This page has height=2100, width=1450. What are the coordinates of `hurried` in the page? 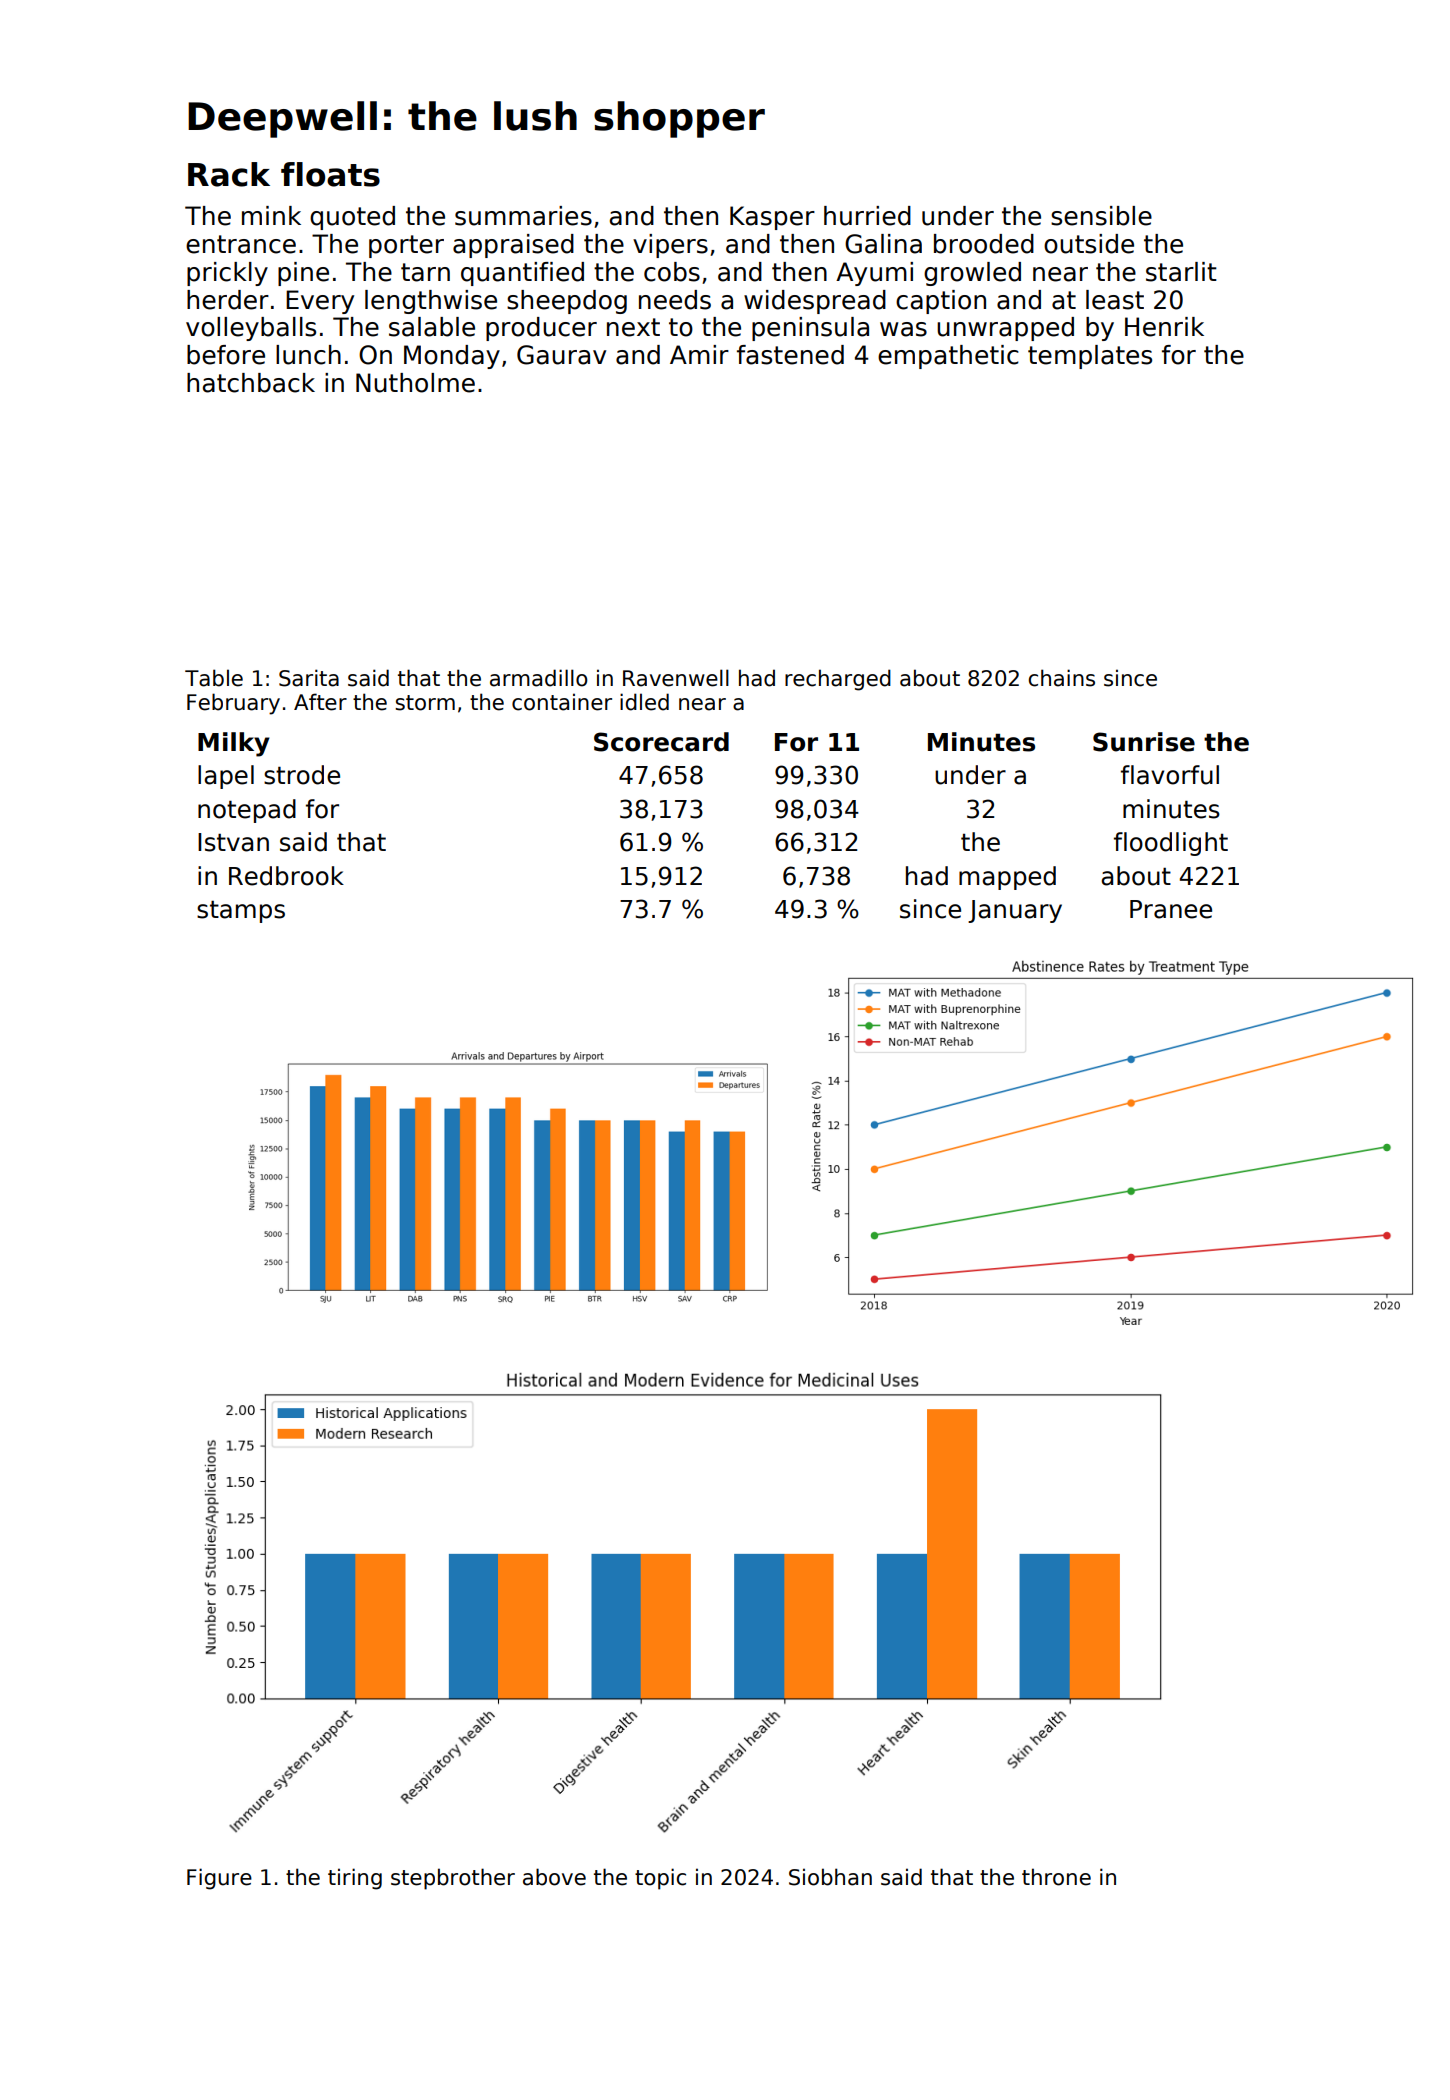 It's located at (867, 216).
